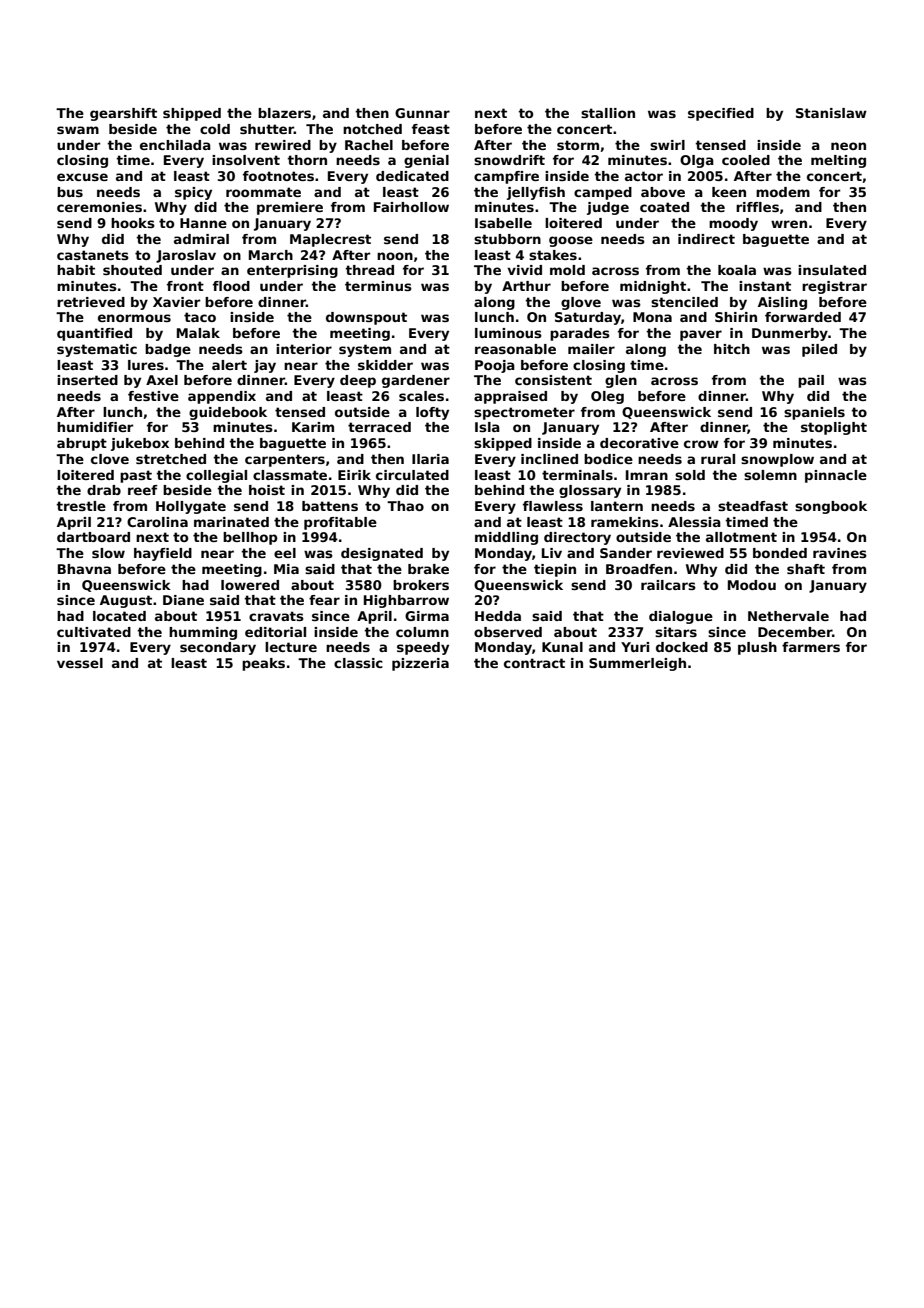  I want to click on specified, so click(721, 114).
